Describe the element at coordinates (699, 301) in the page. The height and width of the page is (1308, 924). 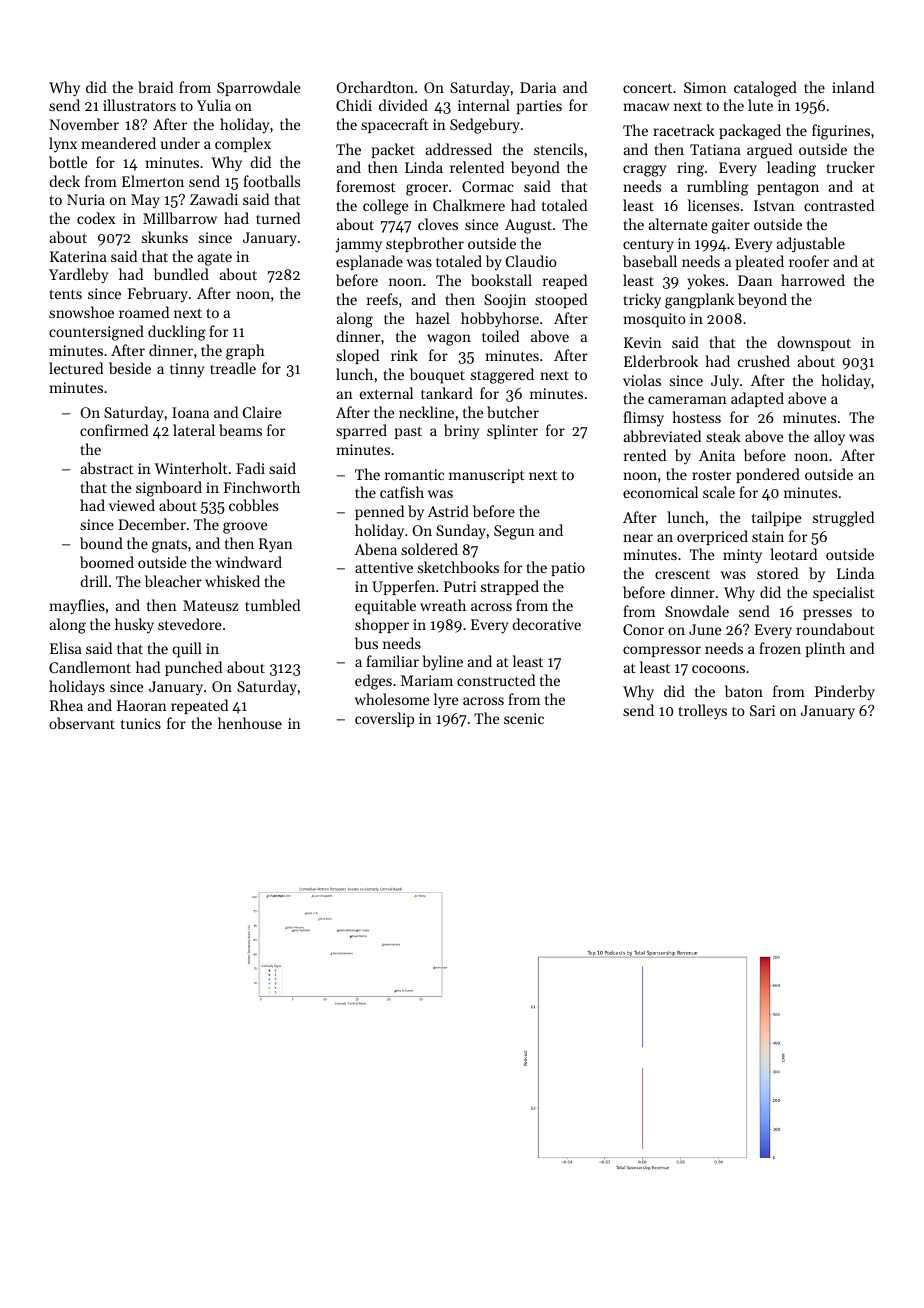
I see `gangplank` at that location.
